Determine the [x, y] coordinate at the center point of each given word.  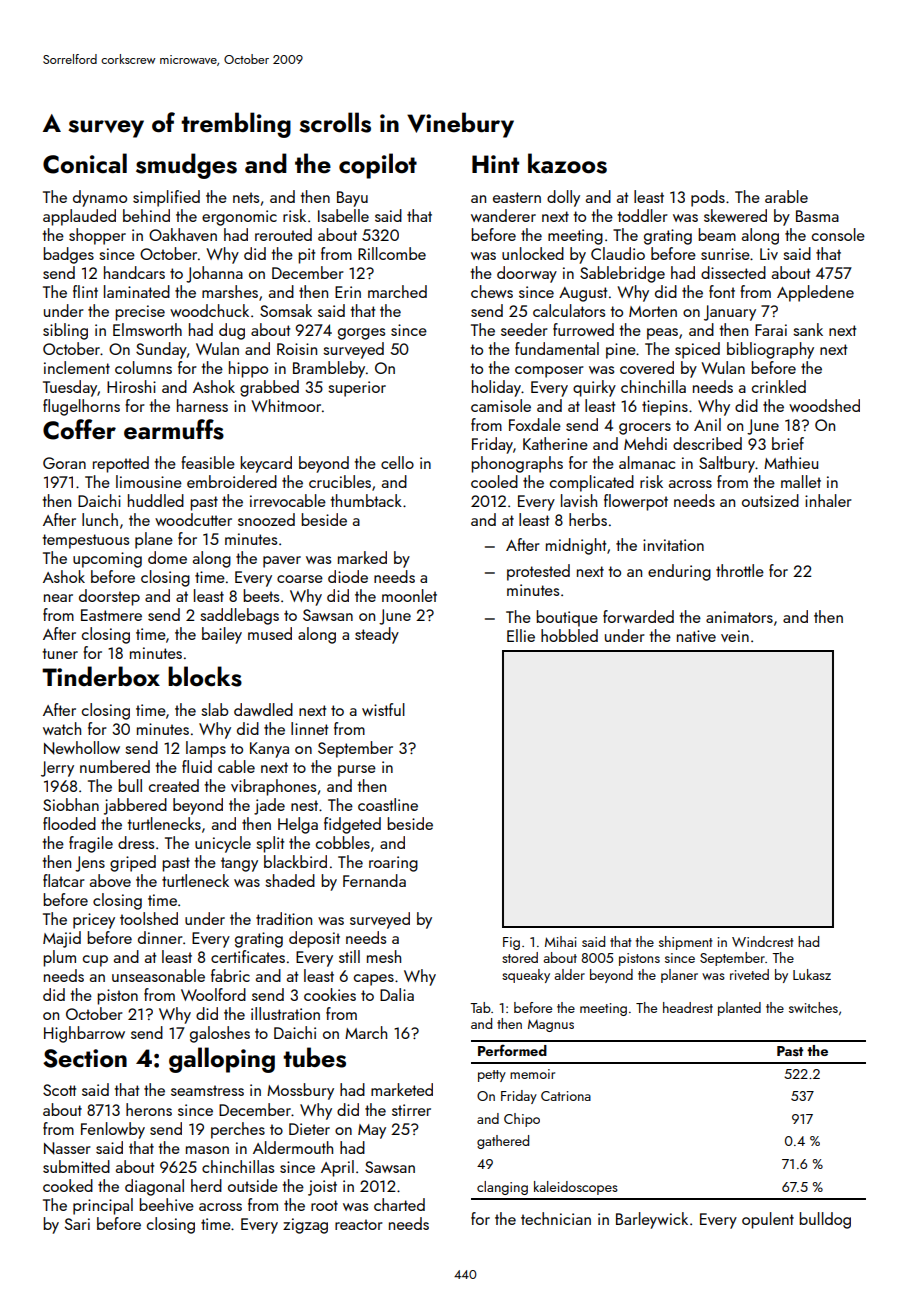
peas [662, 334]
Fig [511, 943]
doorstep [109, 597]
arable [786, 196]
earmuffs [174, 429]
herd [206, 1185]
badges [68, 255]
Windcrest [763, 941]
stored [520, 957]
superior [357, 389]
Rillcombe [392, 253]
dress [136, 842]
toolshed [149, 918]
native [696, 636]
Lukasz [812, 974]
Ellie [521, 635]
